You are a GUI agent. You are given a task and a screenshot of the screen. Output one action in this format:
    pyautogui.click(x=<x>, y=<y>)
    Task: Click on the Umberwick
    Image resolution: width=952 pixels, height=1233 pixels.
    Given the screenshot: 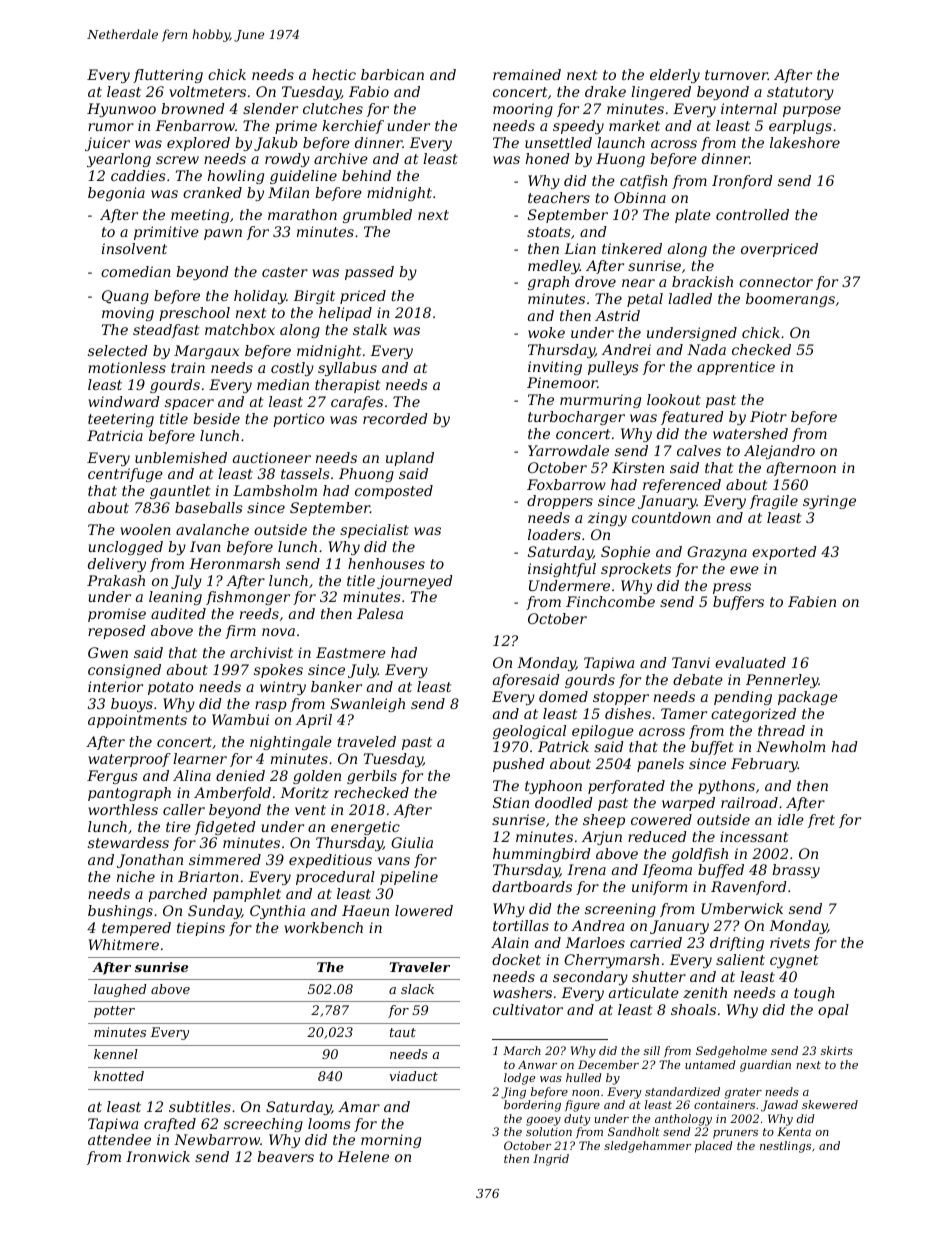 What is the action you would take?
    pyautogui.click(x=742, y=908)
